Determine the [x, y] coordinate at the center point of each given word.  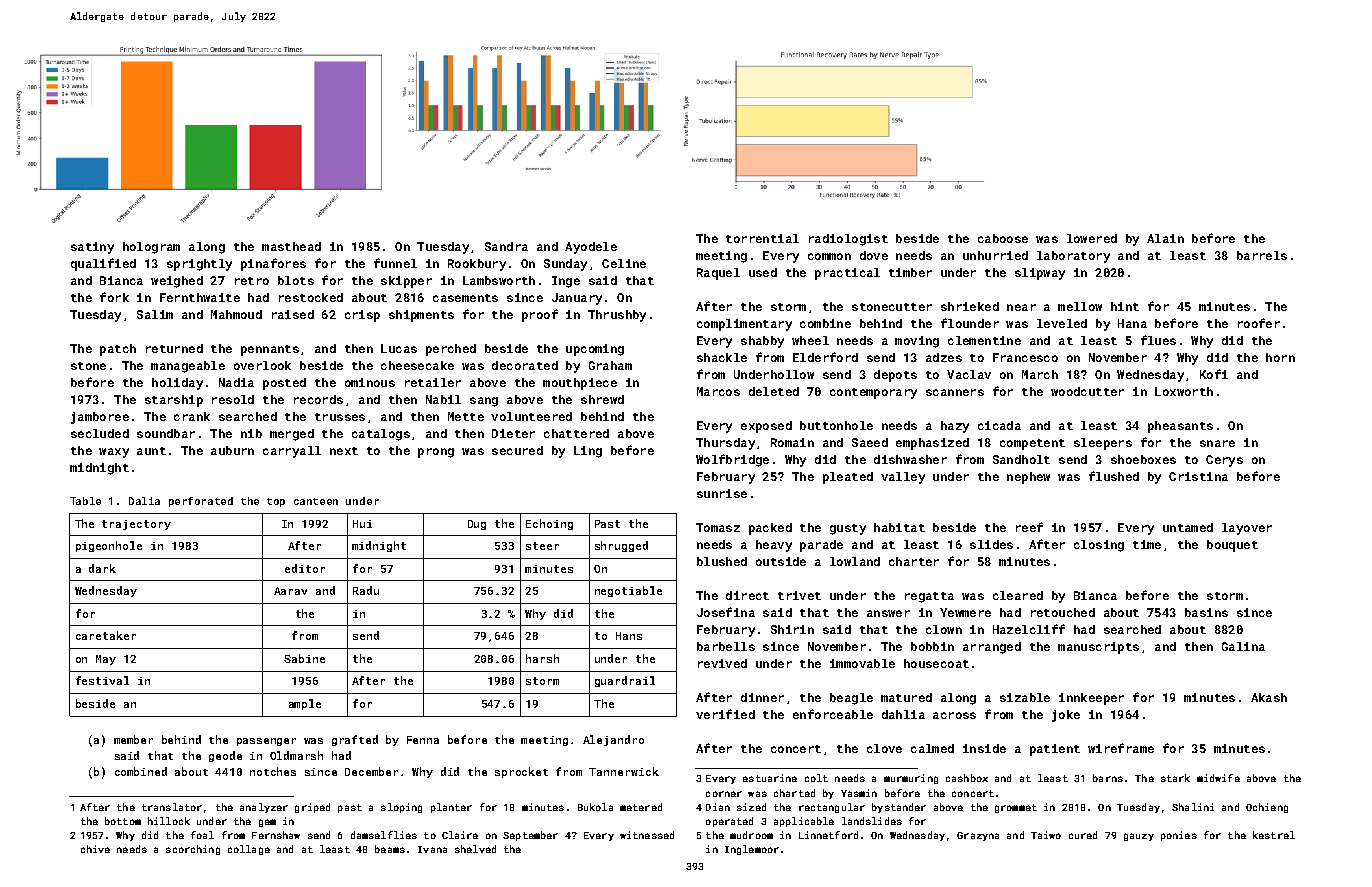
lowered [1092, 238]
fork [114, 297]
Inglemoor [752, 850]
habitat [899, 527]
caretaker [106, 635]
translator [172, 807]
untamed [1188, 527]
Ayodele [591, 248]
